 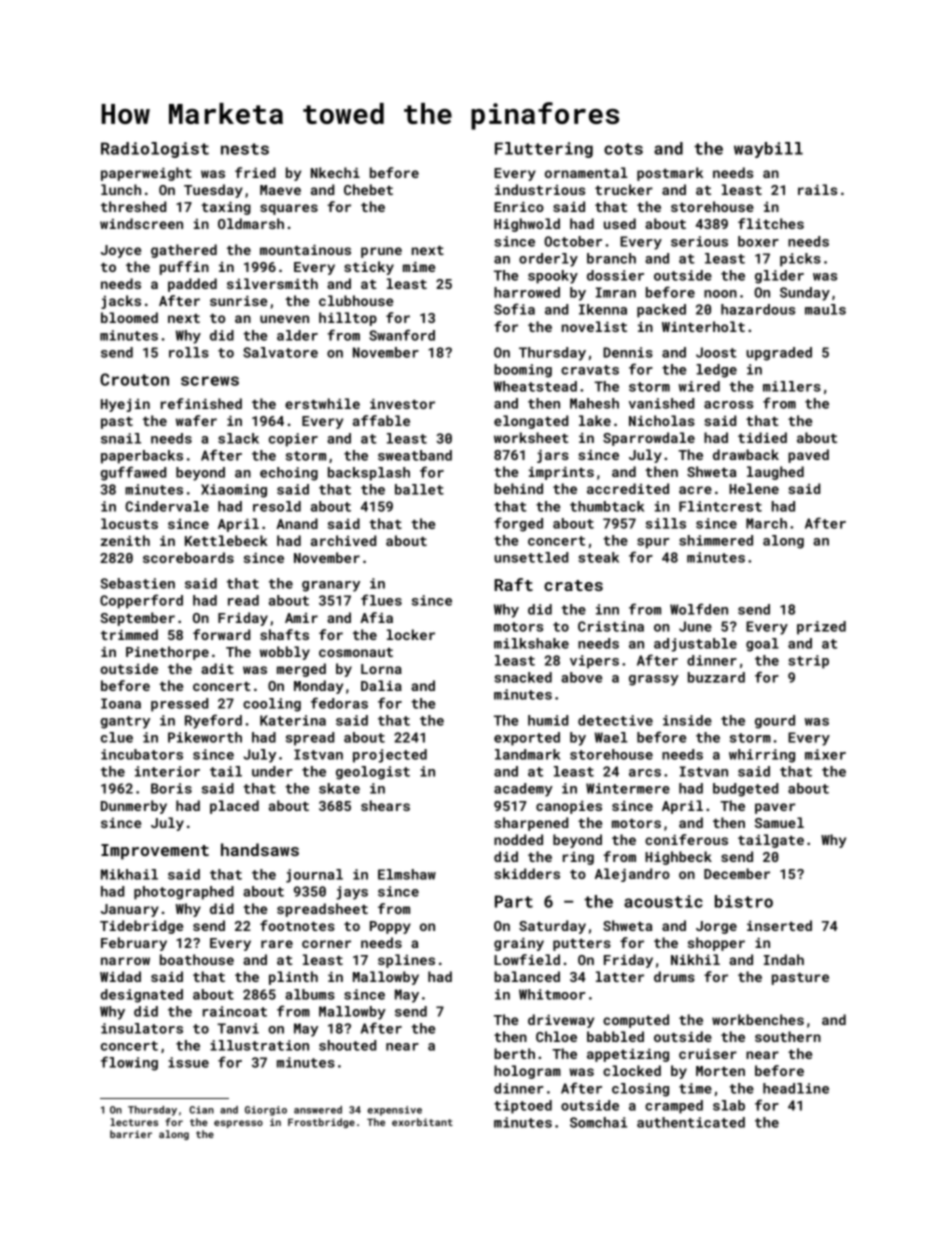 What do you see at coordinates (331, 586) in the screenshot?
I see `granary` at bounding box center [331, 586].
